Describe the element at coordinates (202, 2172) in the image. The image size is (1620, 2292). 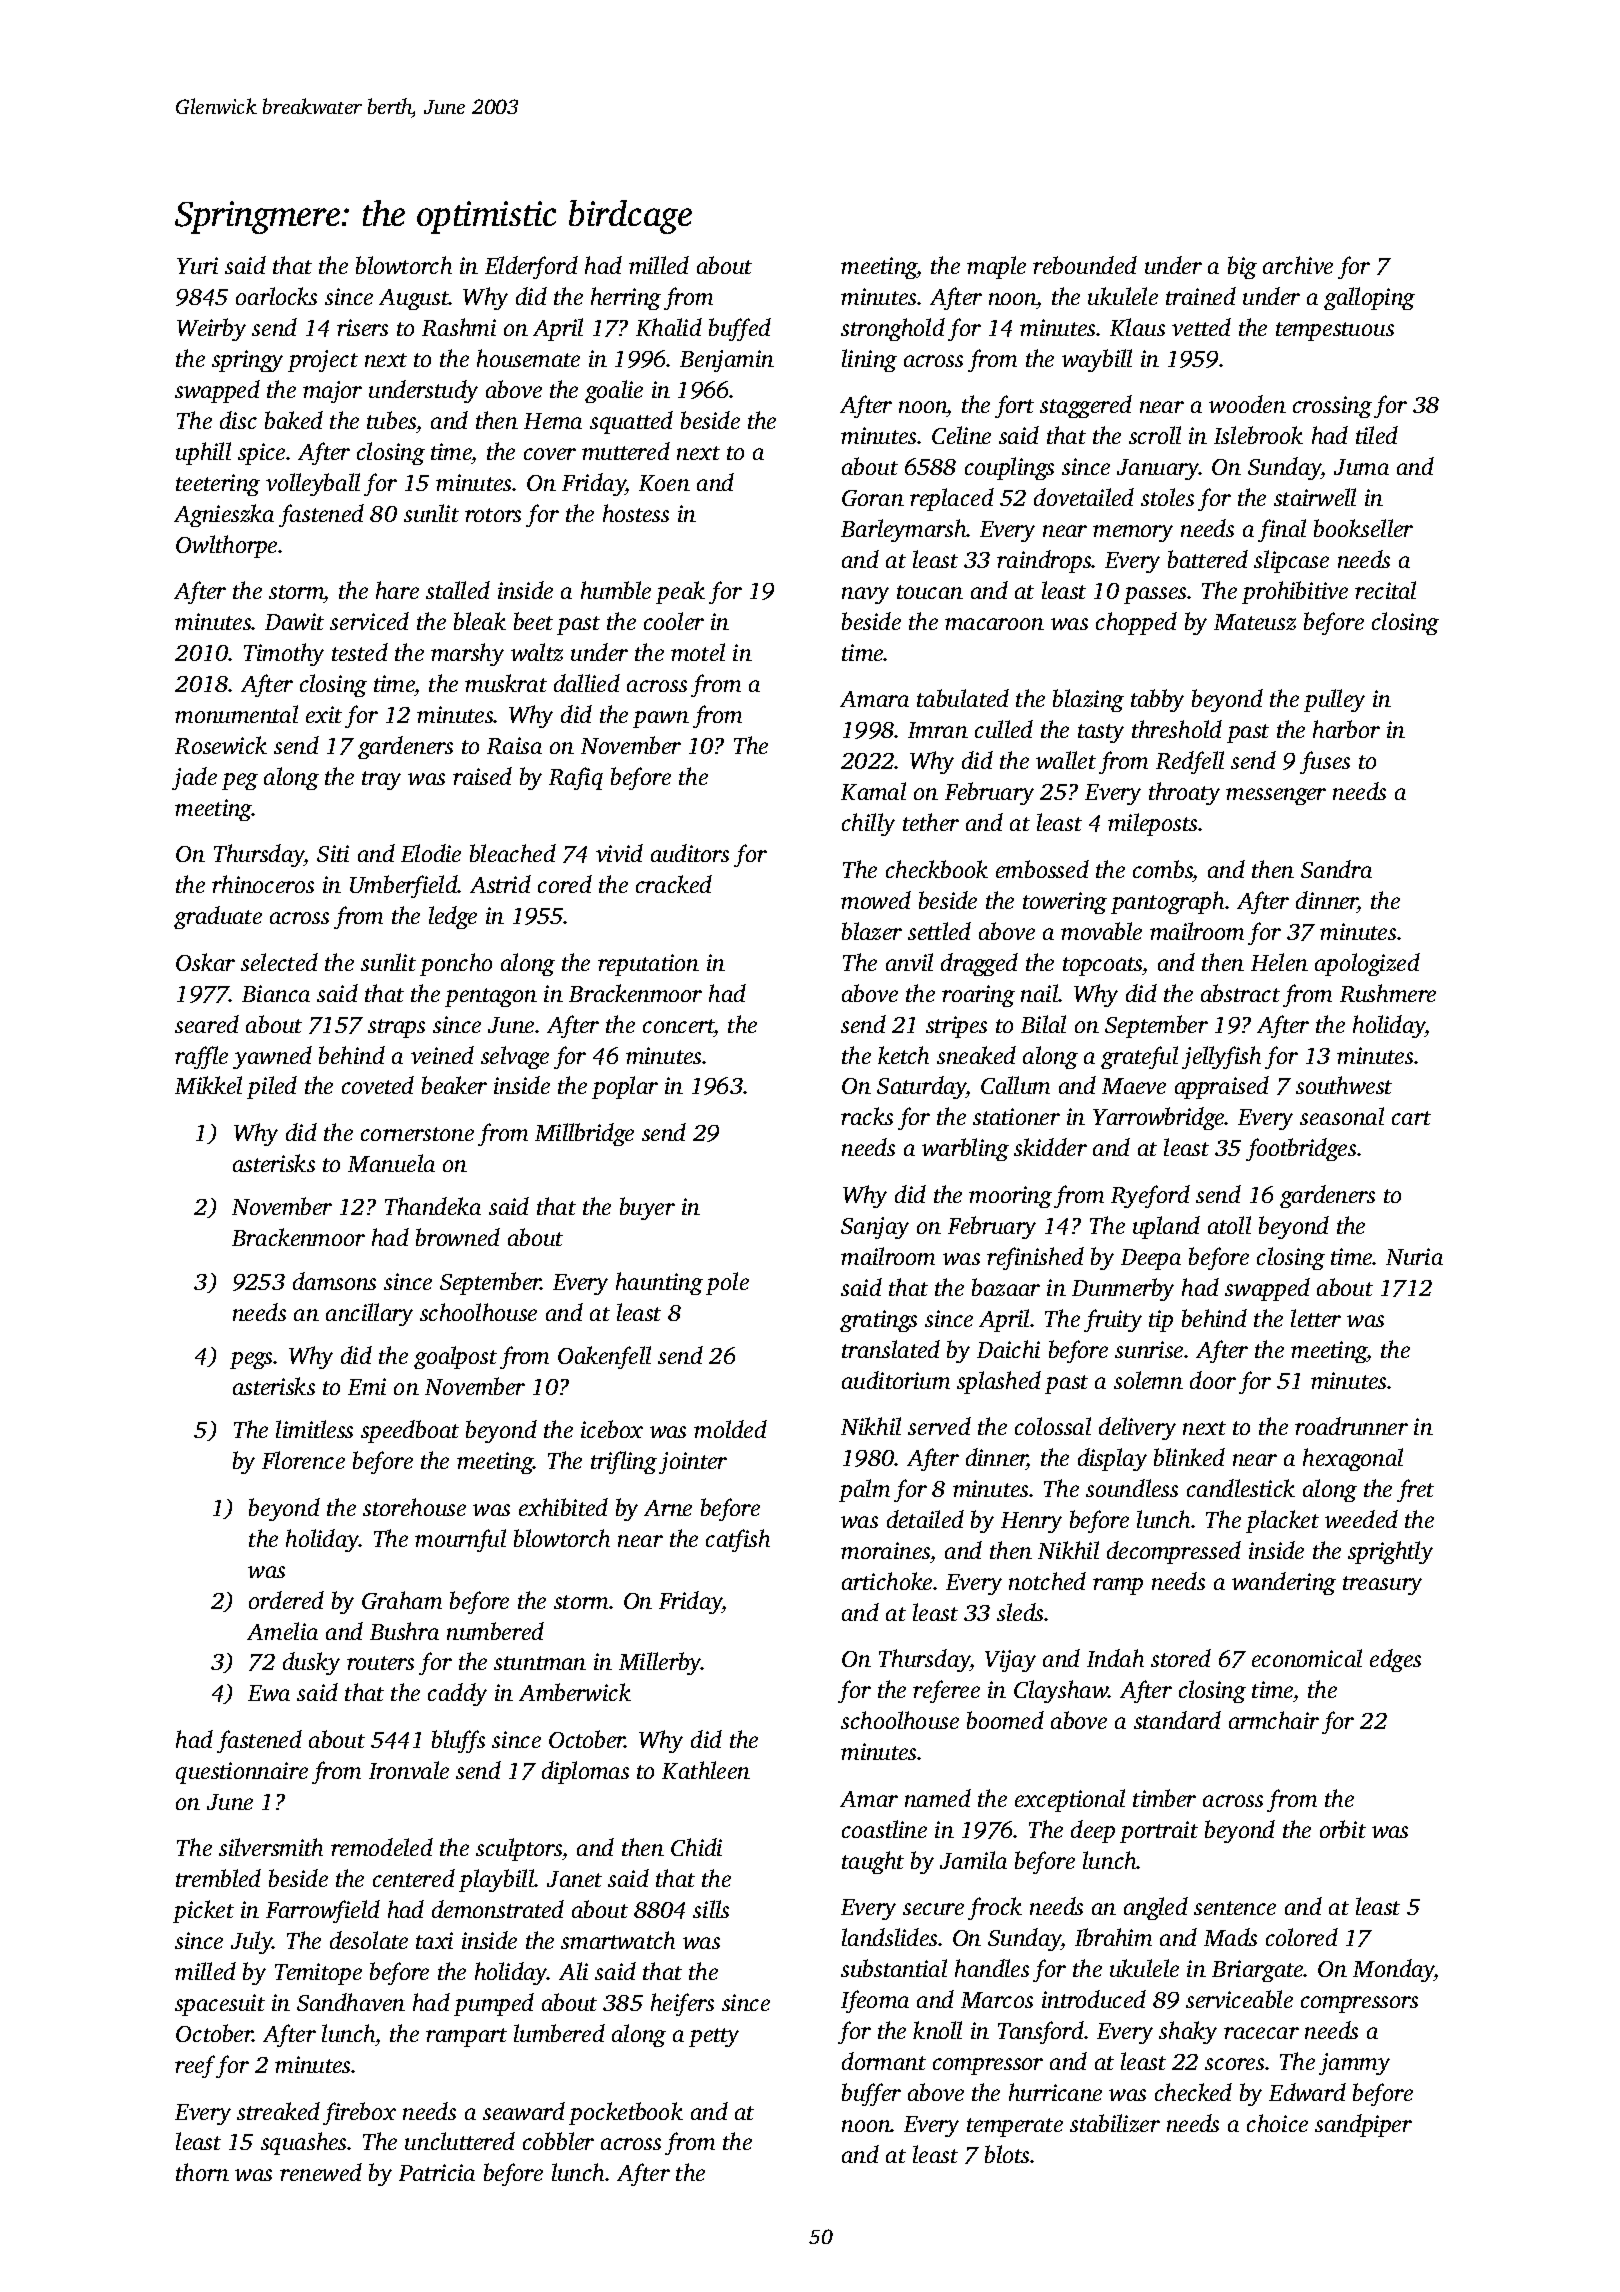
I see `thorn` at that location.
